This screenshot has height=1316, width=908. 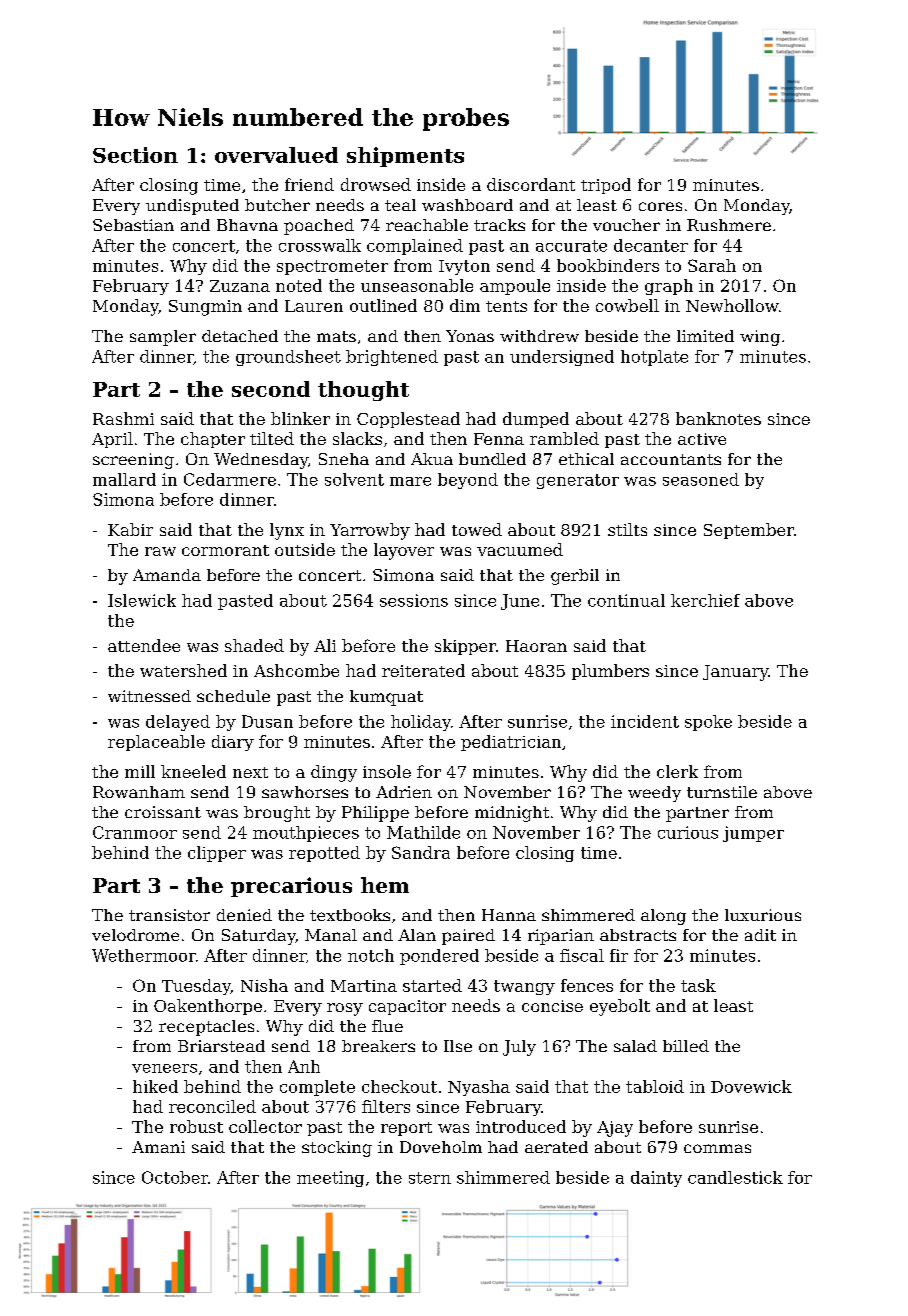 What do you see at coordinates (561, 937) in the screenshot?
I see `riparian` at bounding box center [561, 937].
